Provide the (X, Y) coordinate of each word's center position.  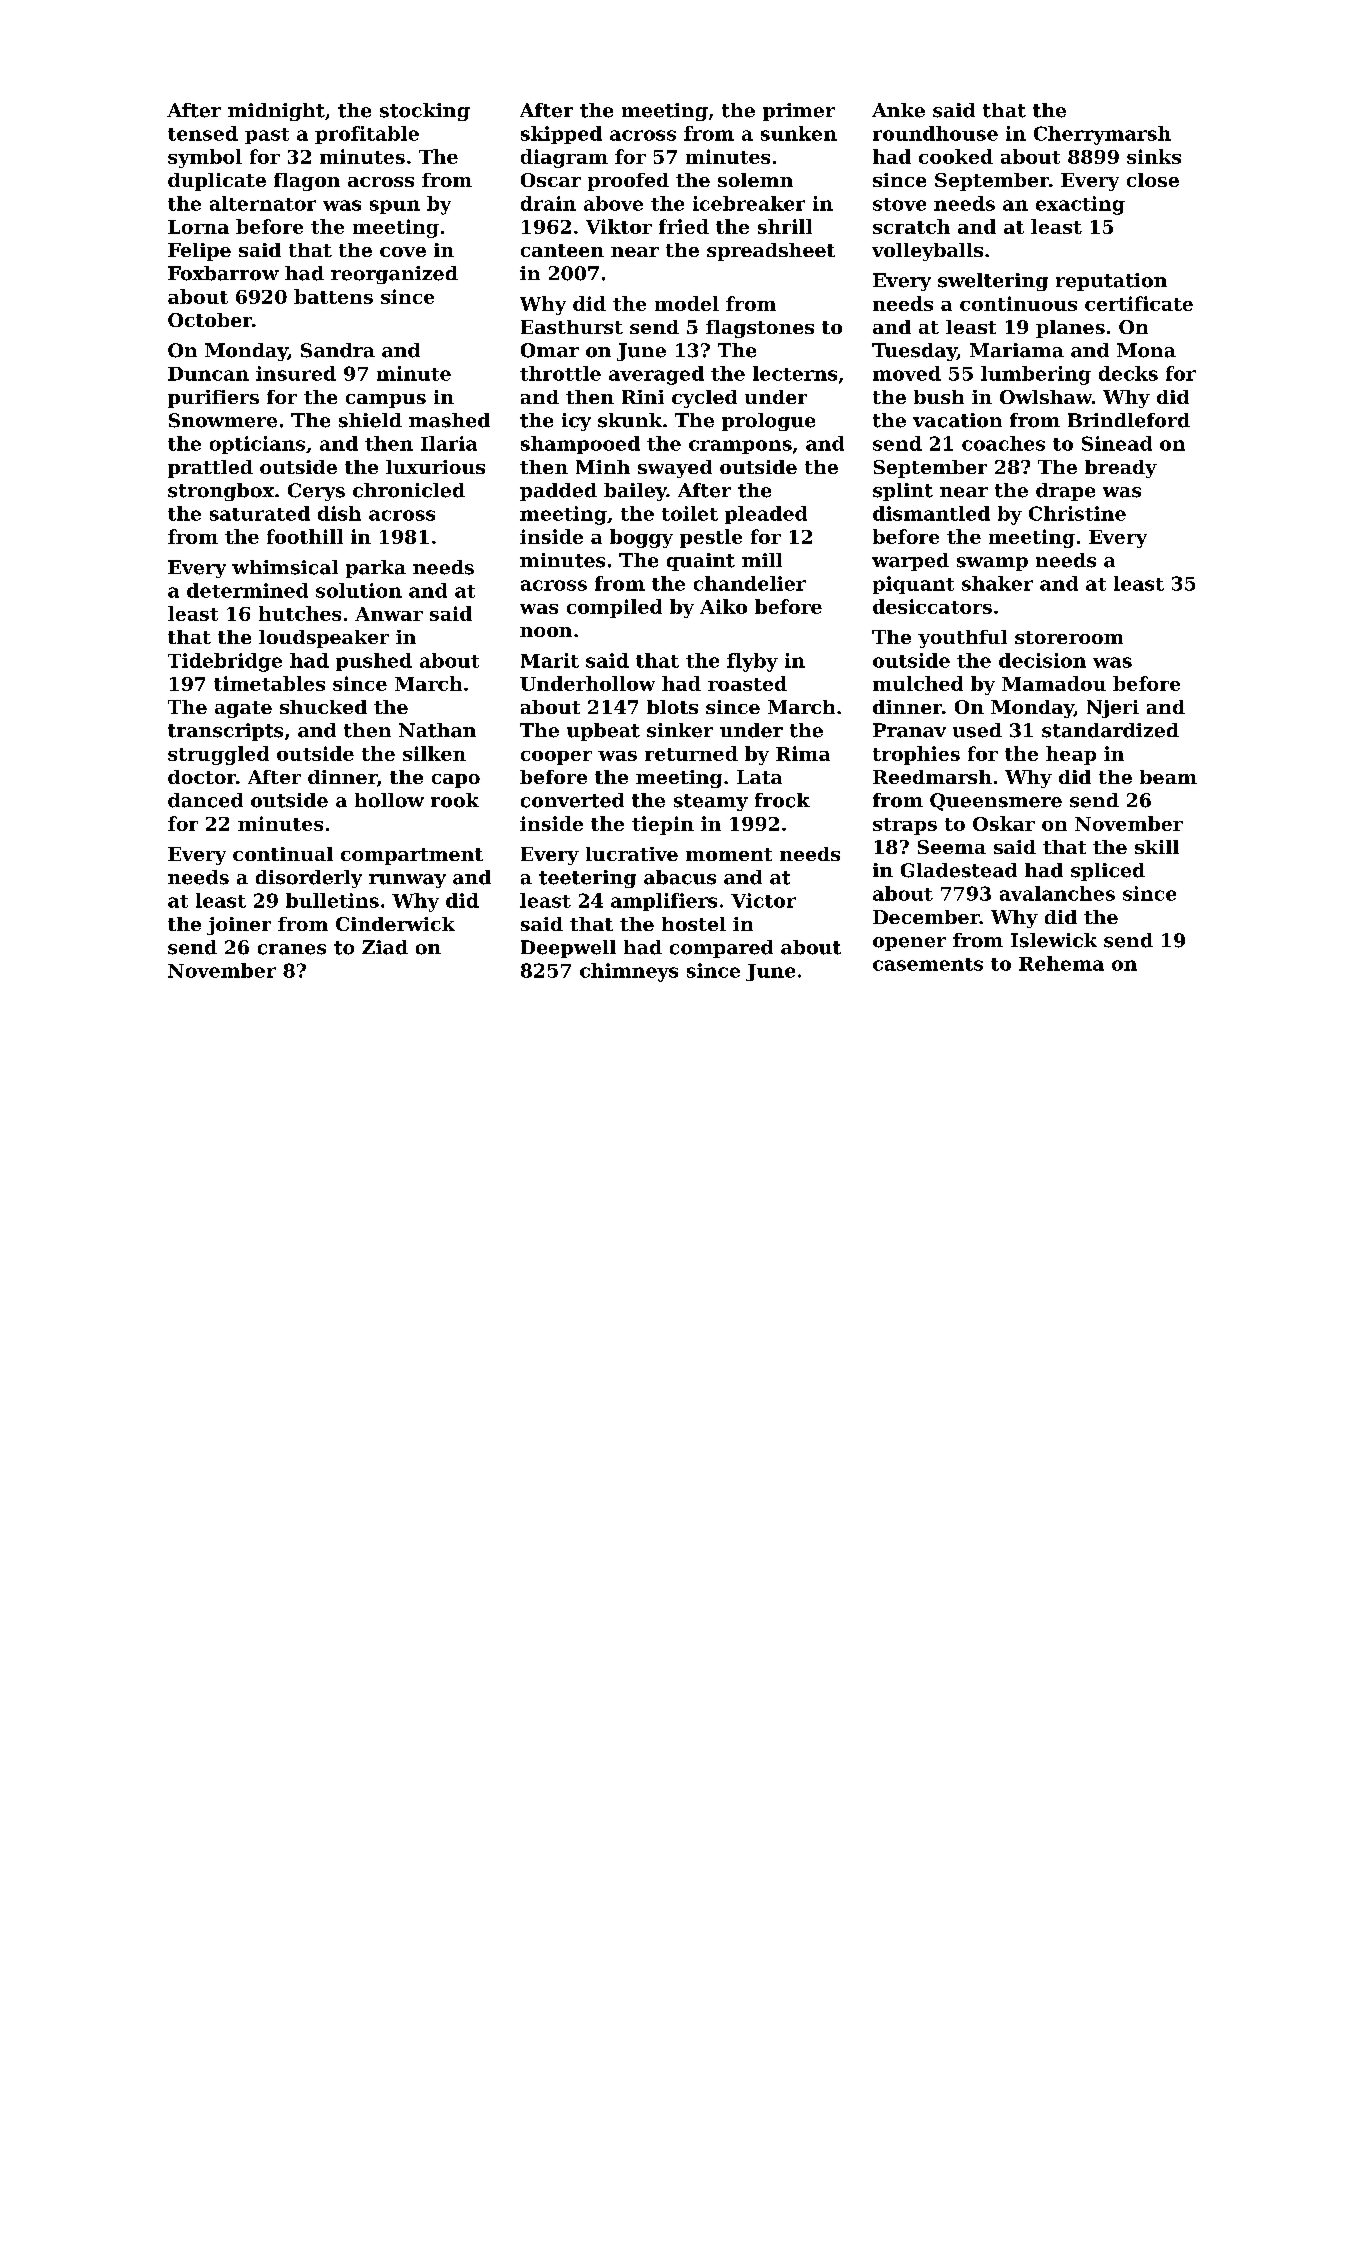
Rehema (1061, 963)
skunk (630, 420)
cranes (292, 949)
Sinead (1117, 443)
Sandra (338, 350)
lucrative (632, 854)
